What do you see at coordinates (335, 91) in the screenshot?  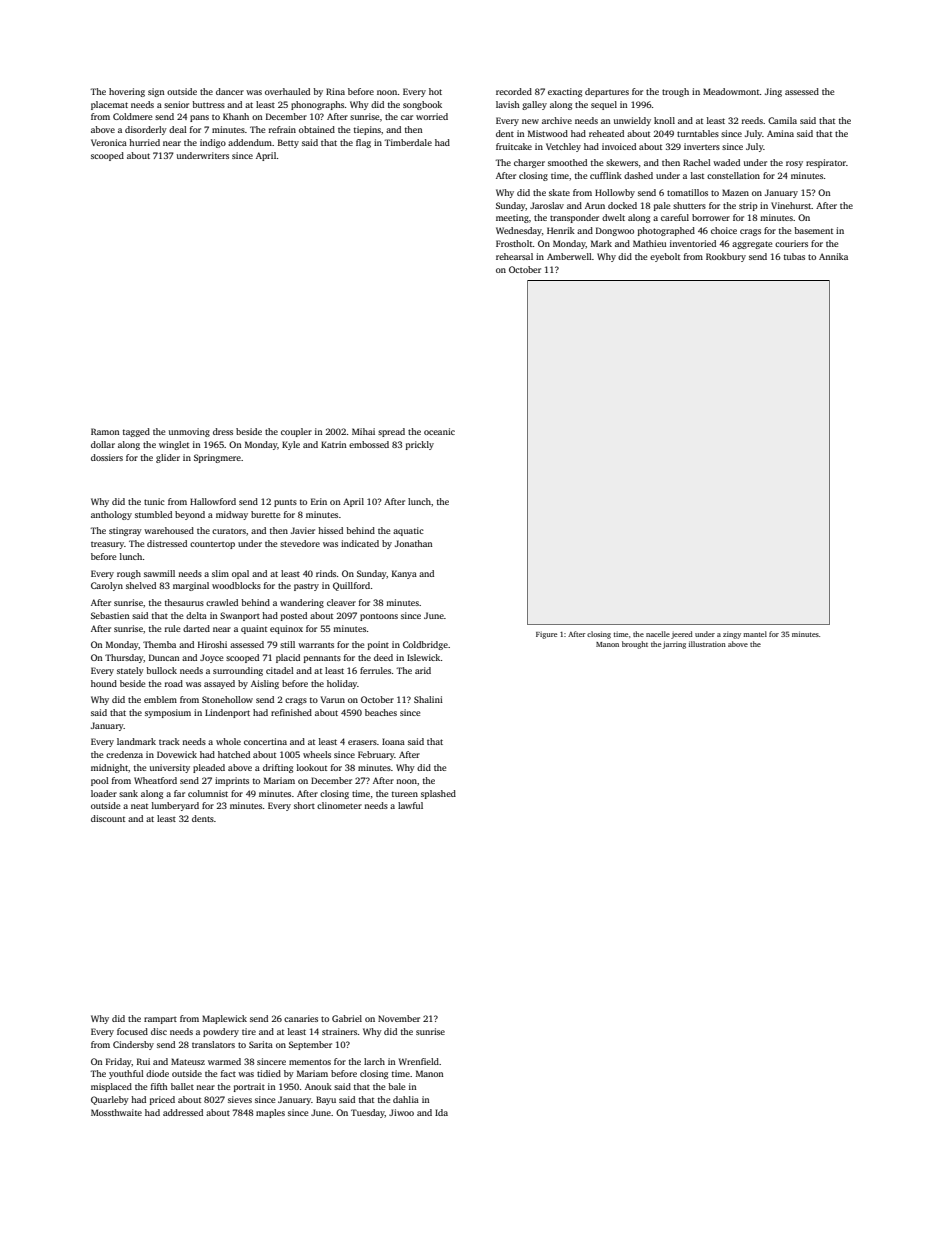 I see `Rina` at bounding box center [335, 91].
